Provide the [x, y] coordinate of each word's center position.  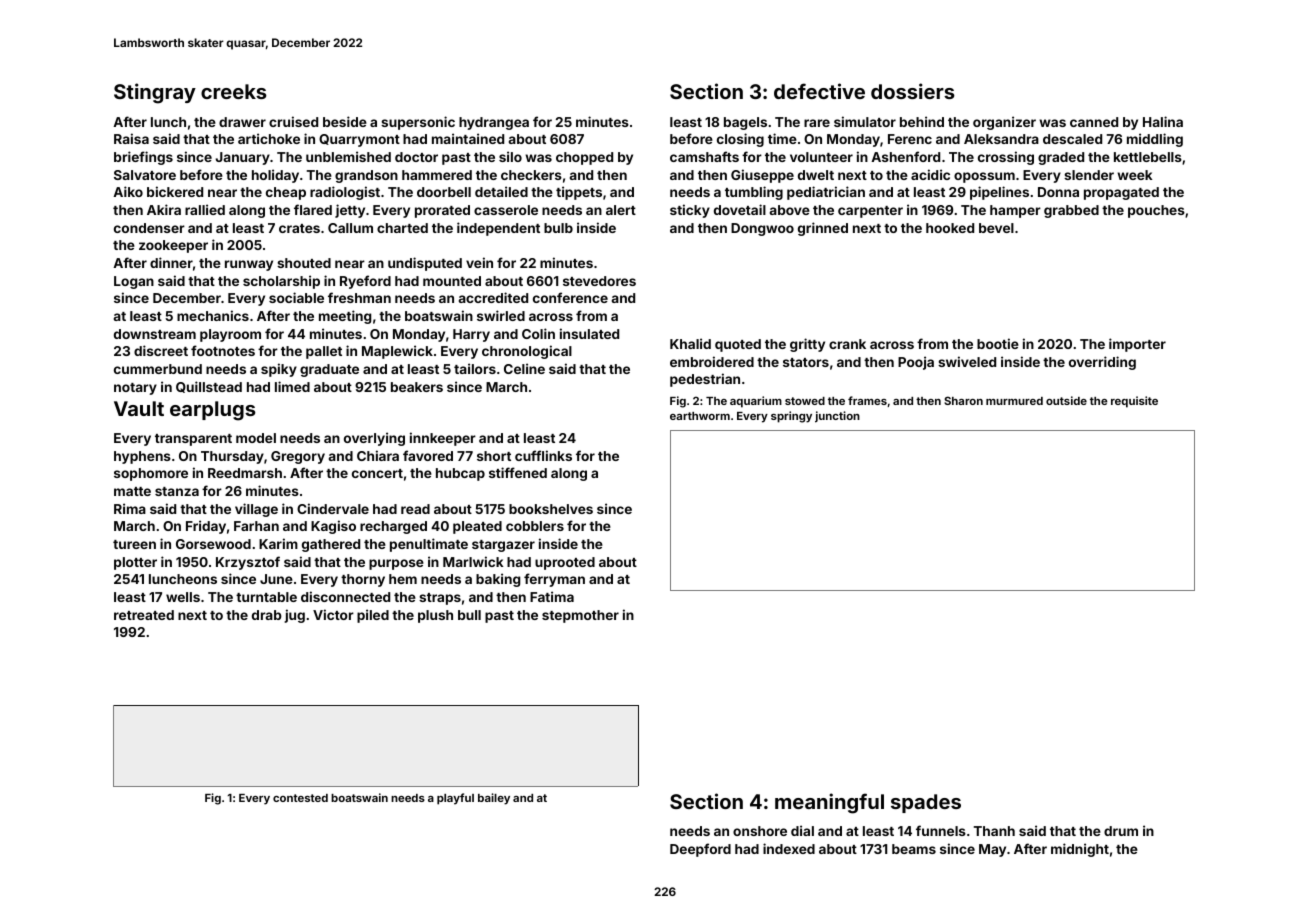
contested [300, 798]
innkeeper [443, 439]
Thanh [994, 831]
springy [791, 417]
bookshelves [551, 509]
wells [183, 597]
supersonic [418, 123]
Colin [538, 333]
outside [1066, 400]
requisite [1134, 402]
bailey [494, 799]
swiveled [967, 361]
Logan [134, 282]
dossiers [913, 91]
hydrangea [494, 123]
